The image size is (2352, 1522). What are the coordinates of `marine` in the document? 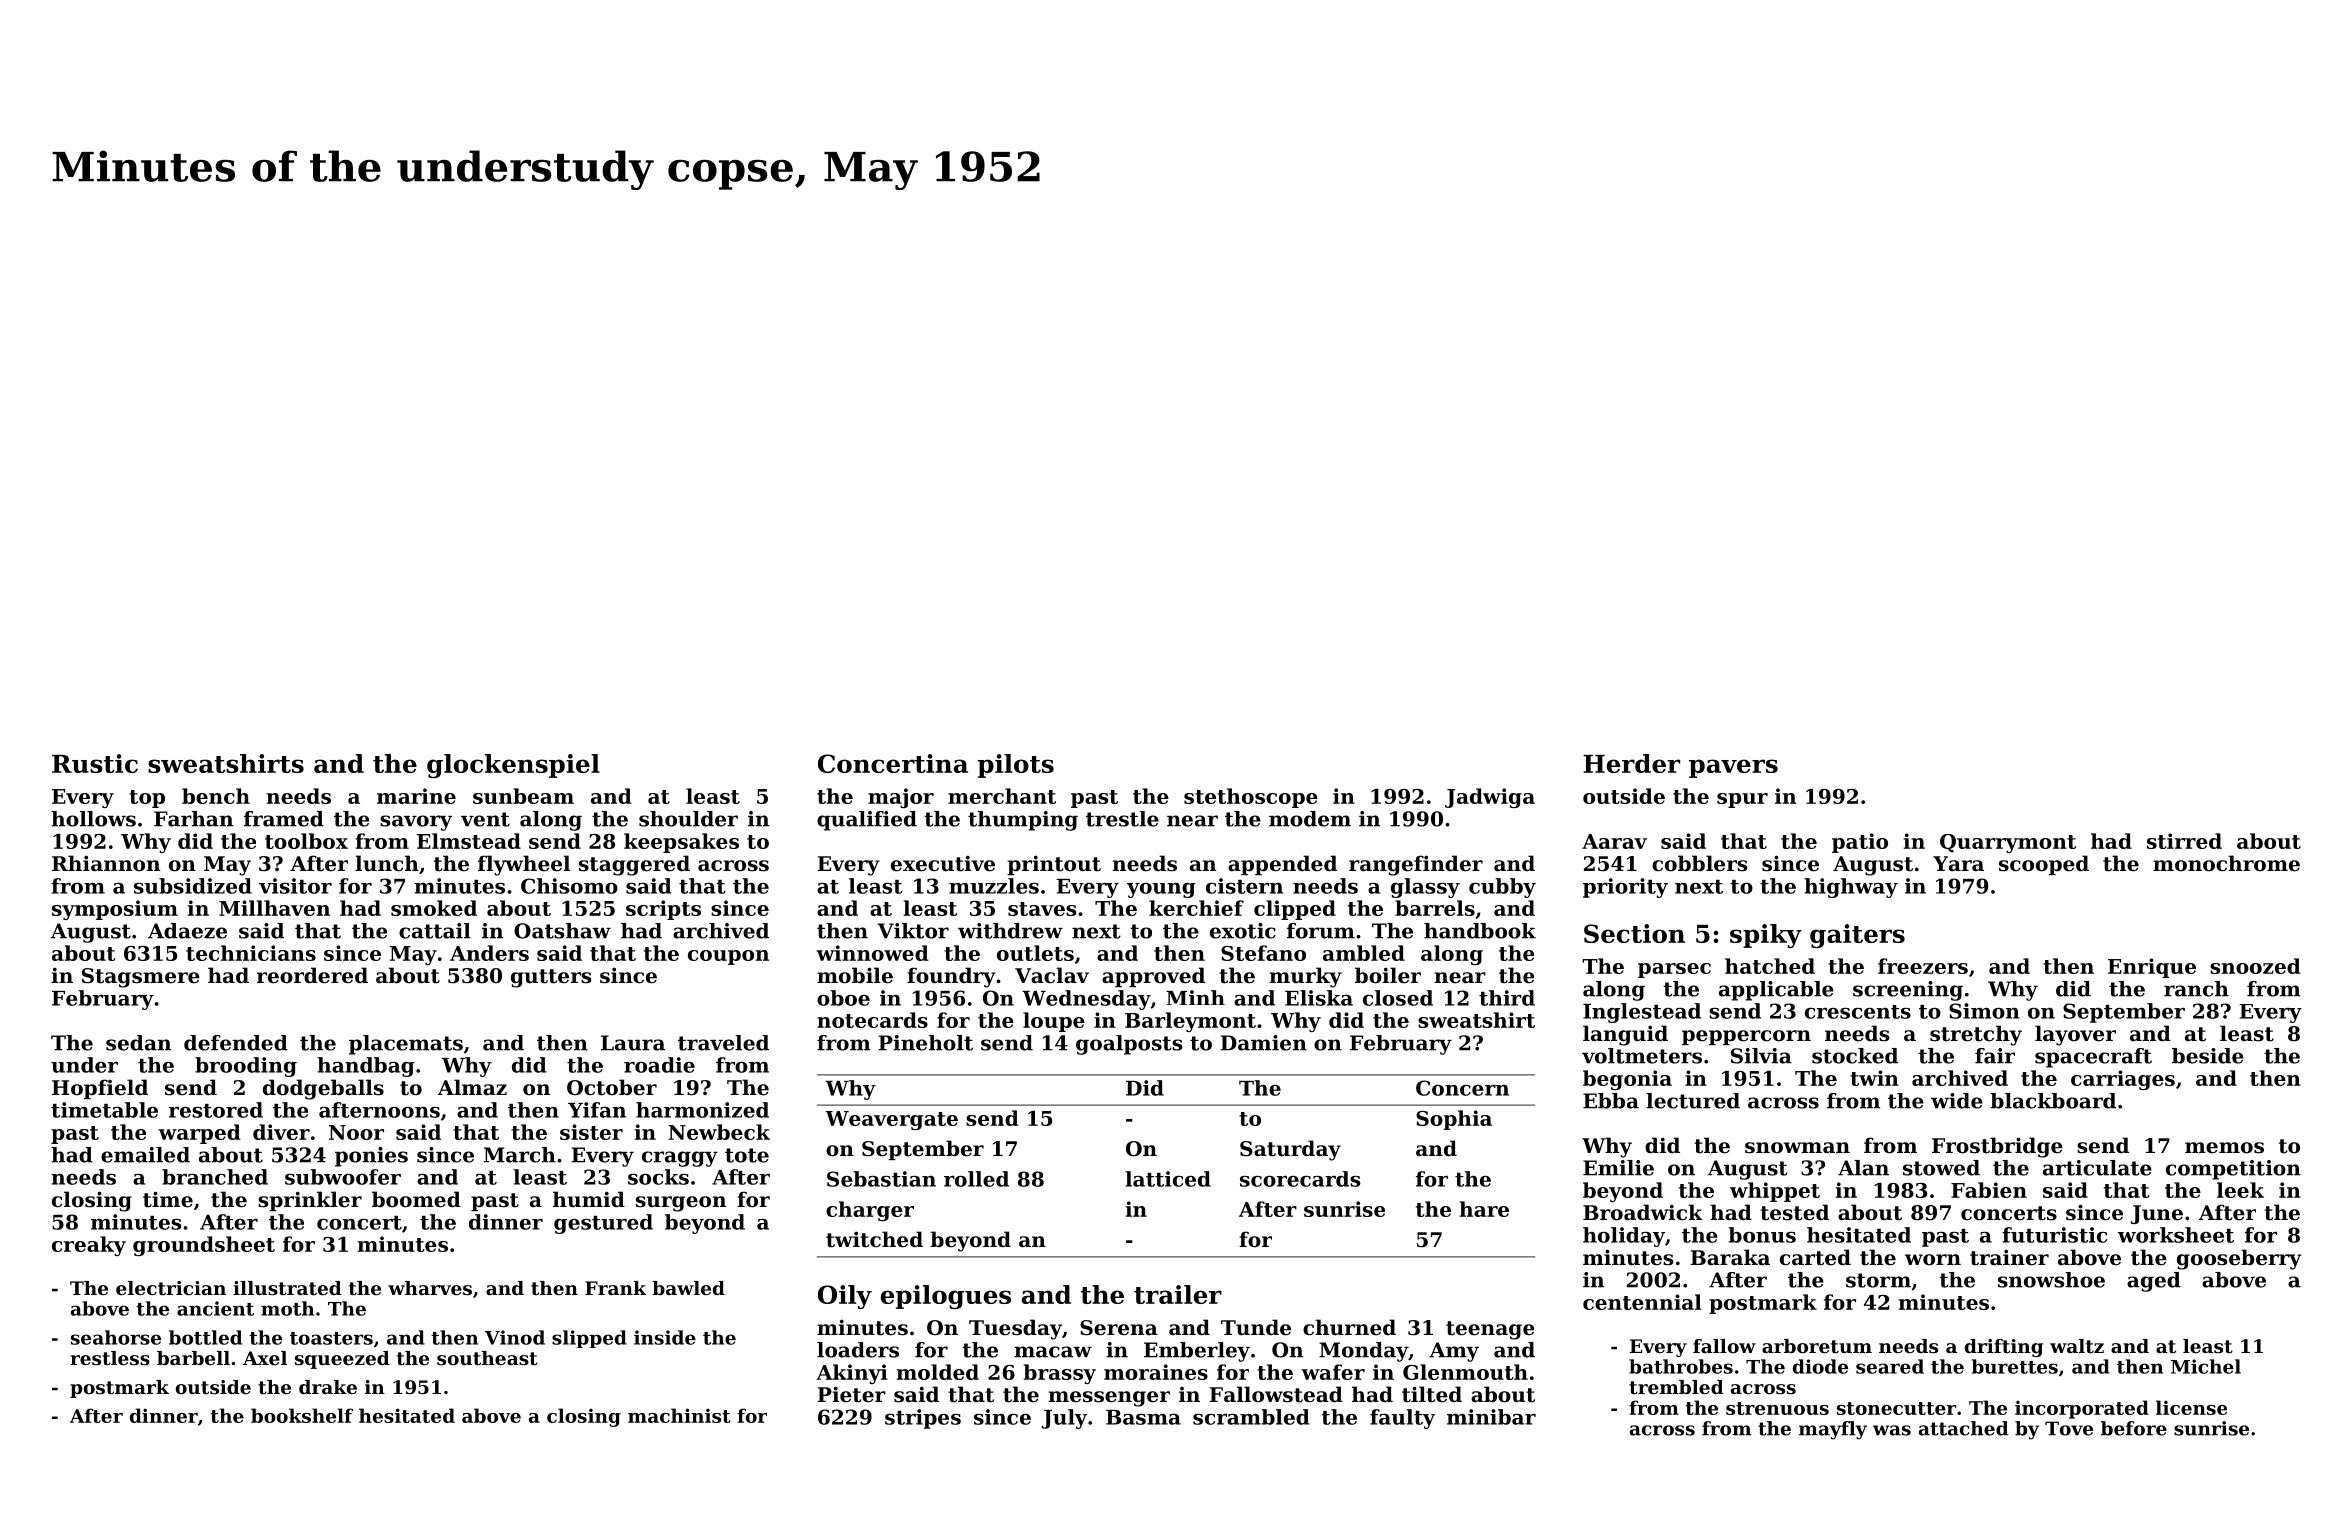 It's located at (416, 796).
